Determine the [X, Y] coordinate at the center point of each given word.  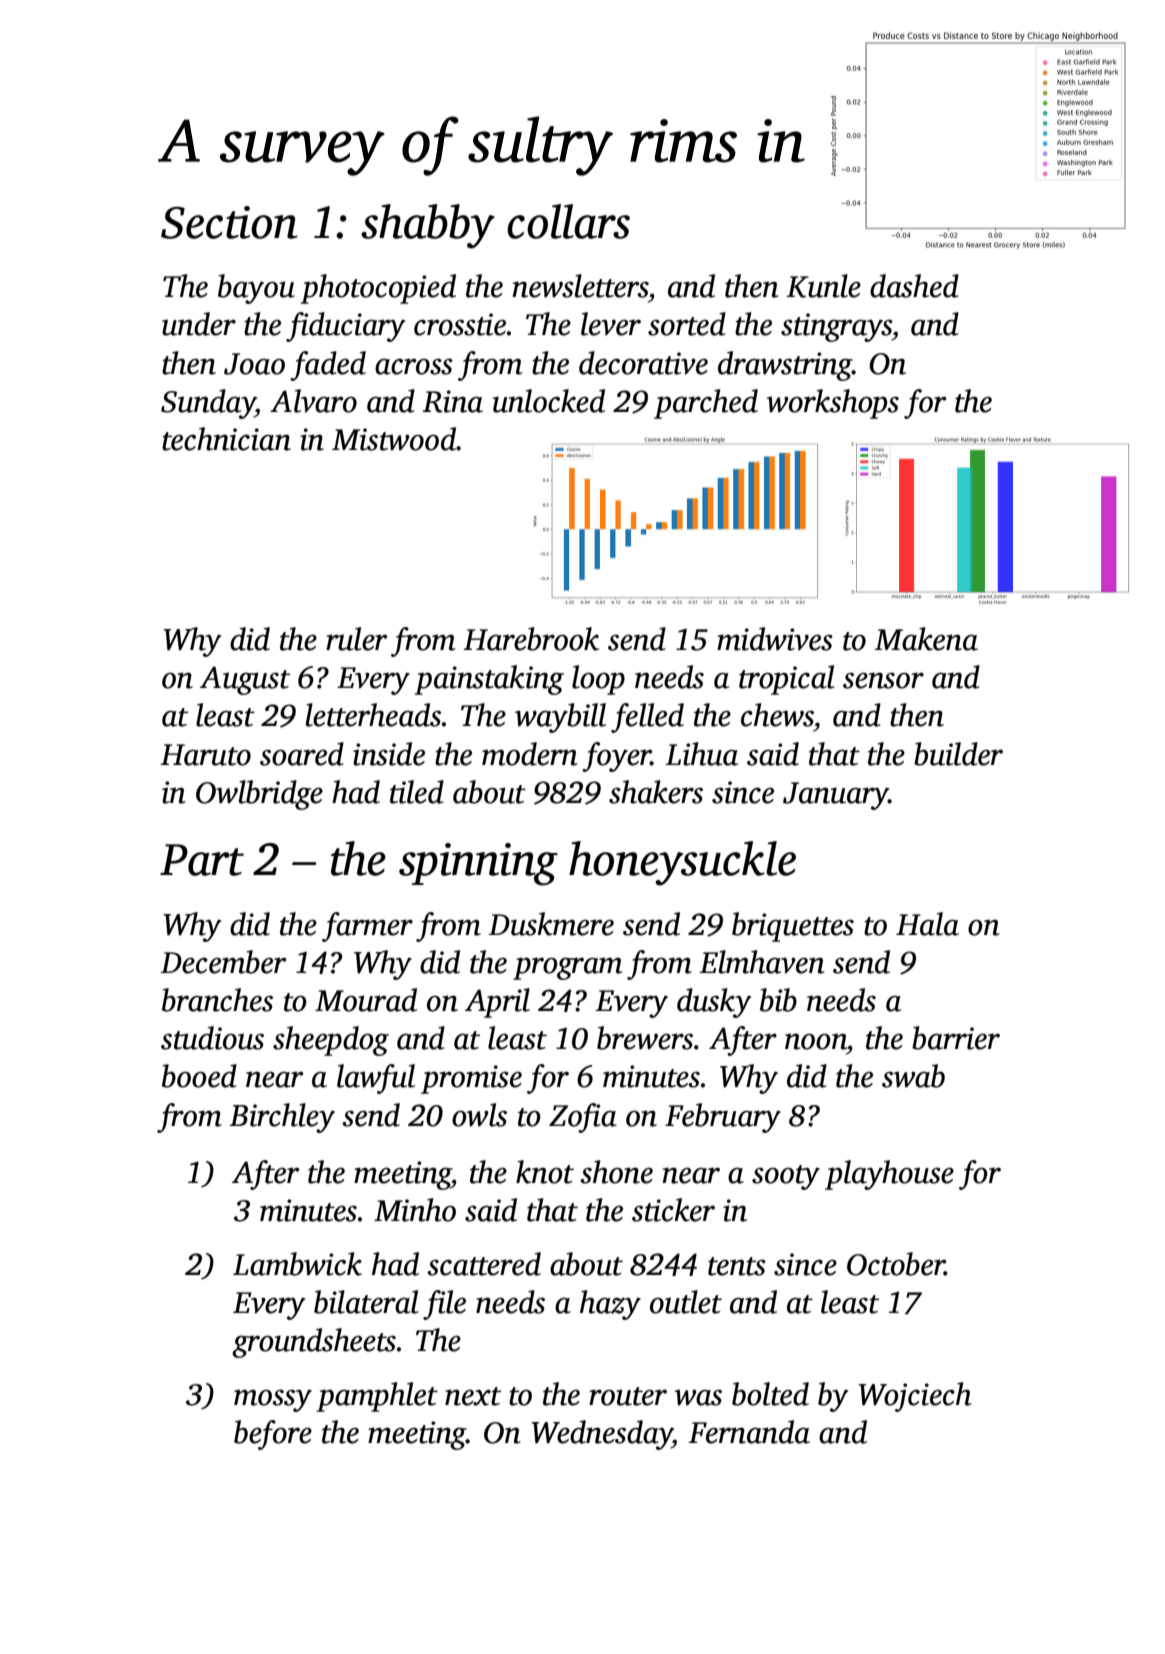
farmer [367, 927]
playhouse [889, 1175]
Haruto [206, 755]
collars [568, 221]
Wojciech [915, 1397]
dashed [914, 286]
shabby [428, 226]
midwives [775, 639]
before [273, 1435]
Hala [927, 924]
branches [217, 1000]
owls [479, 1115]
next [473, 1396]
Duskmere [551, 924]
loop [598, 680]
